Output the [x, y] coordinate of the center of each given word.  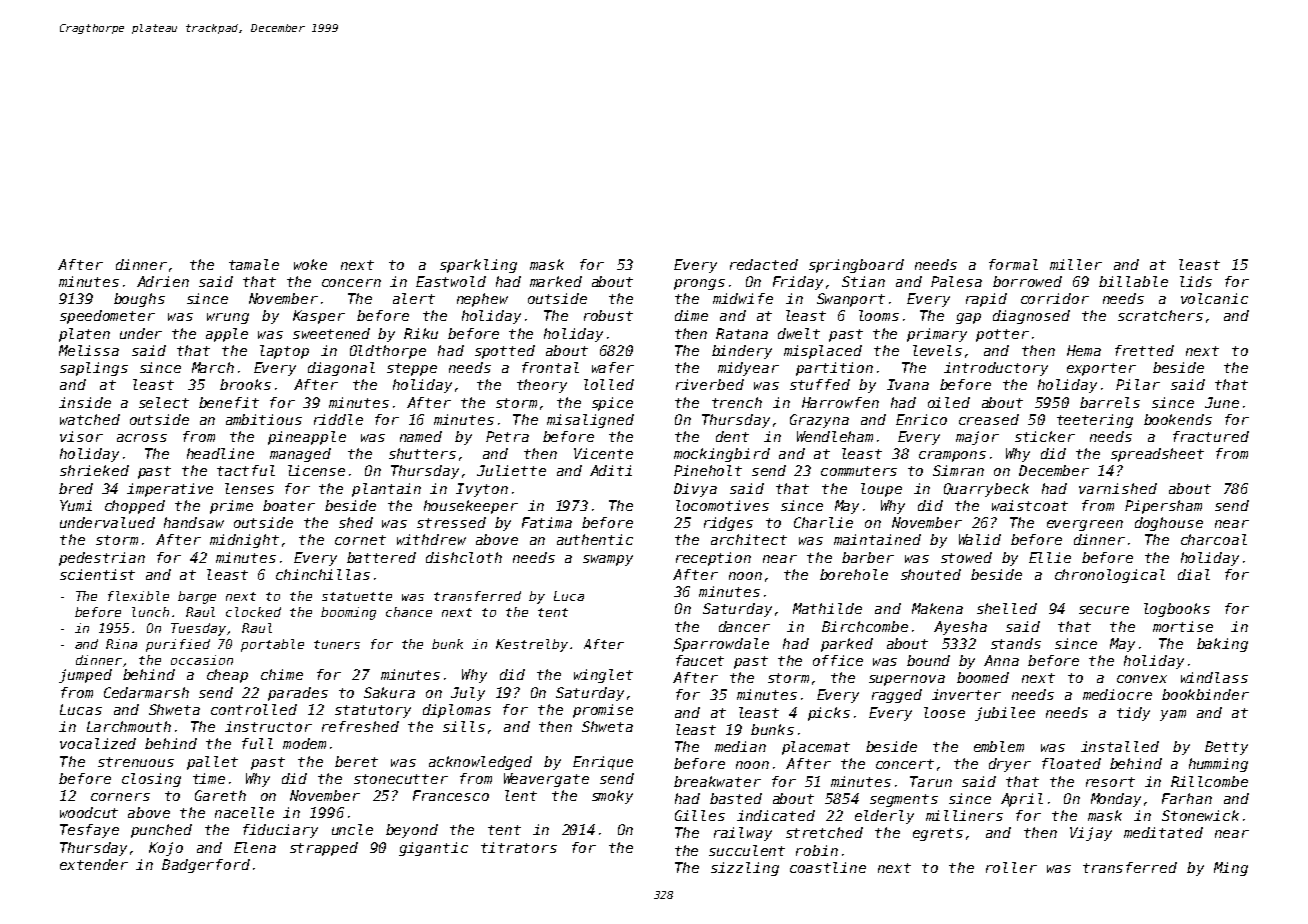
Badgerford [206, 866]
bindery [742, 352]
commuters [859, 471]
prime [231, 507]
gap [968, 318]
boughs [139, 300]
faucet [700, 660]
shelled [1007, 608]
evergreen [1085, 525]
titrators [519, 847]
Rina [121, 644]
